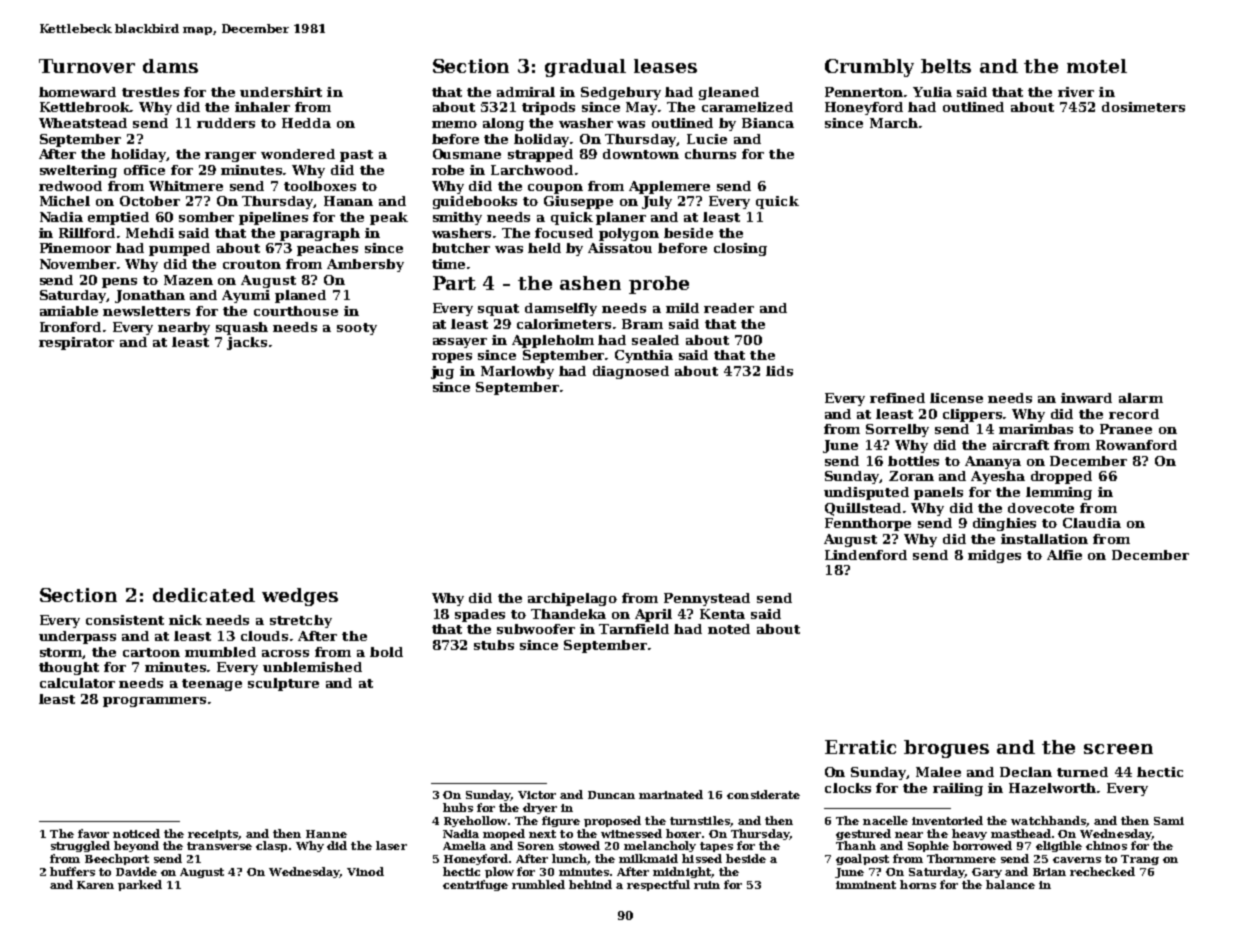  I want to click on behind, so click(590, 884).
